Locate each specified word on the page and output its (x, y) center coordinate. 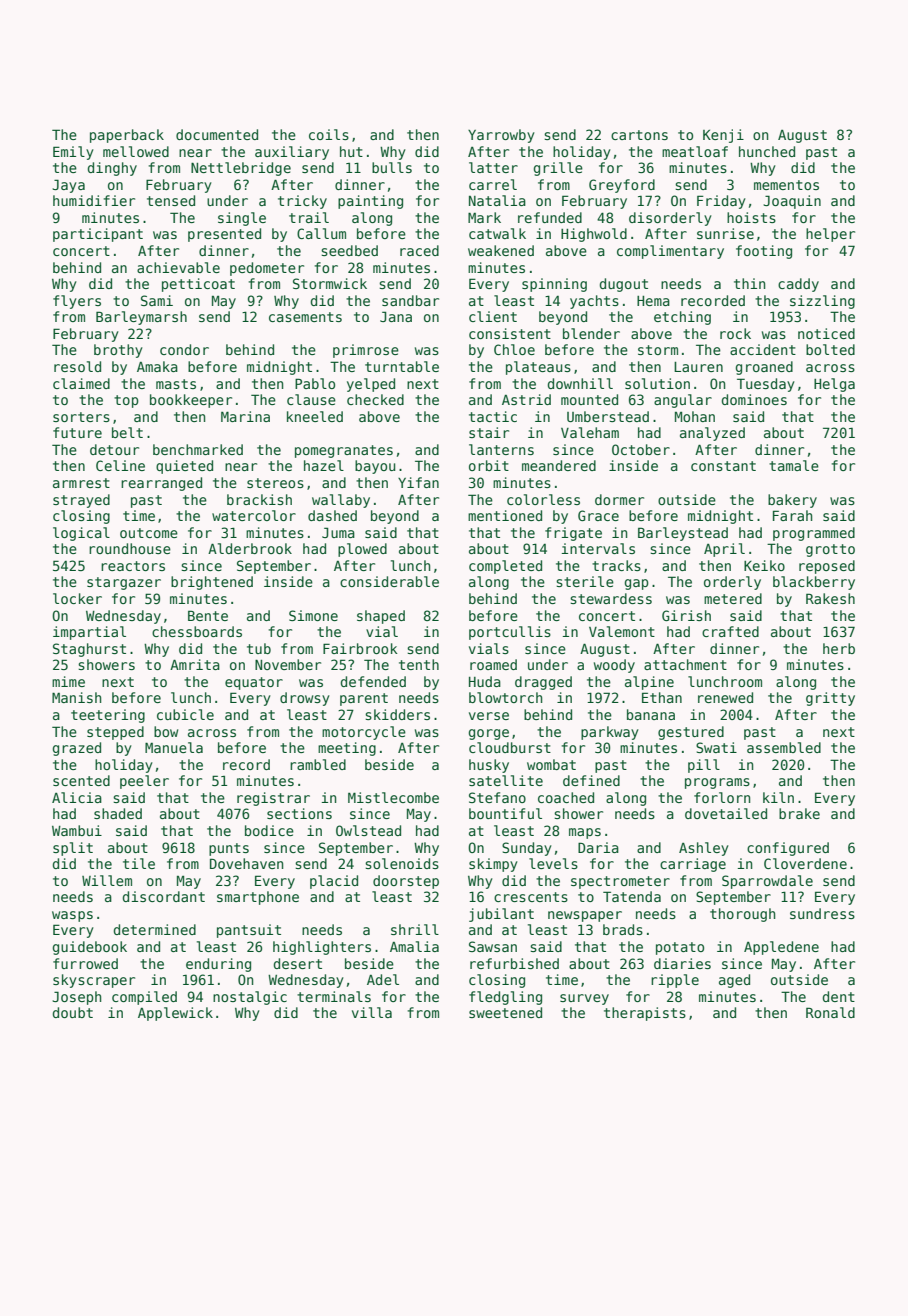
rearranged (161, 484)
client (493, 316)
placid (334, 882)
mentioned (505, 515)
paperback (127, 136)
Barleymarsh (141, 318)
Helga (834, 385)
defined (591, 780)
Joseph (76, 998)
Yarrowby (501, 136)
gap (636, 584)
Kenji (723, 136)
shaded (118, 813)
